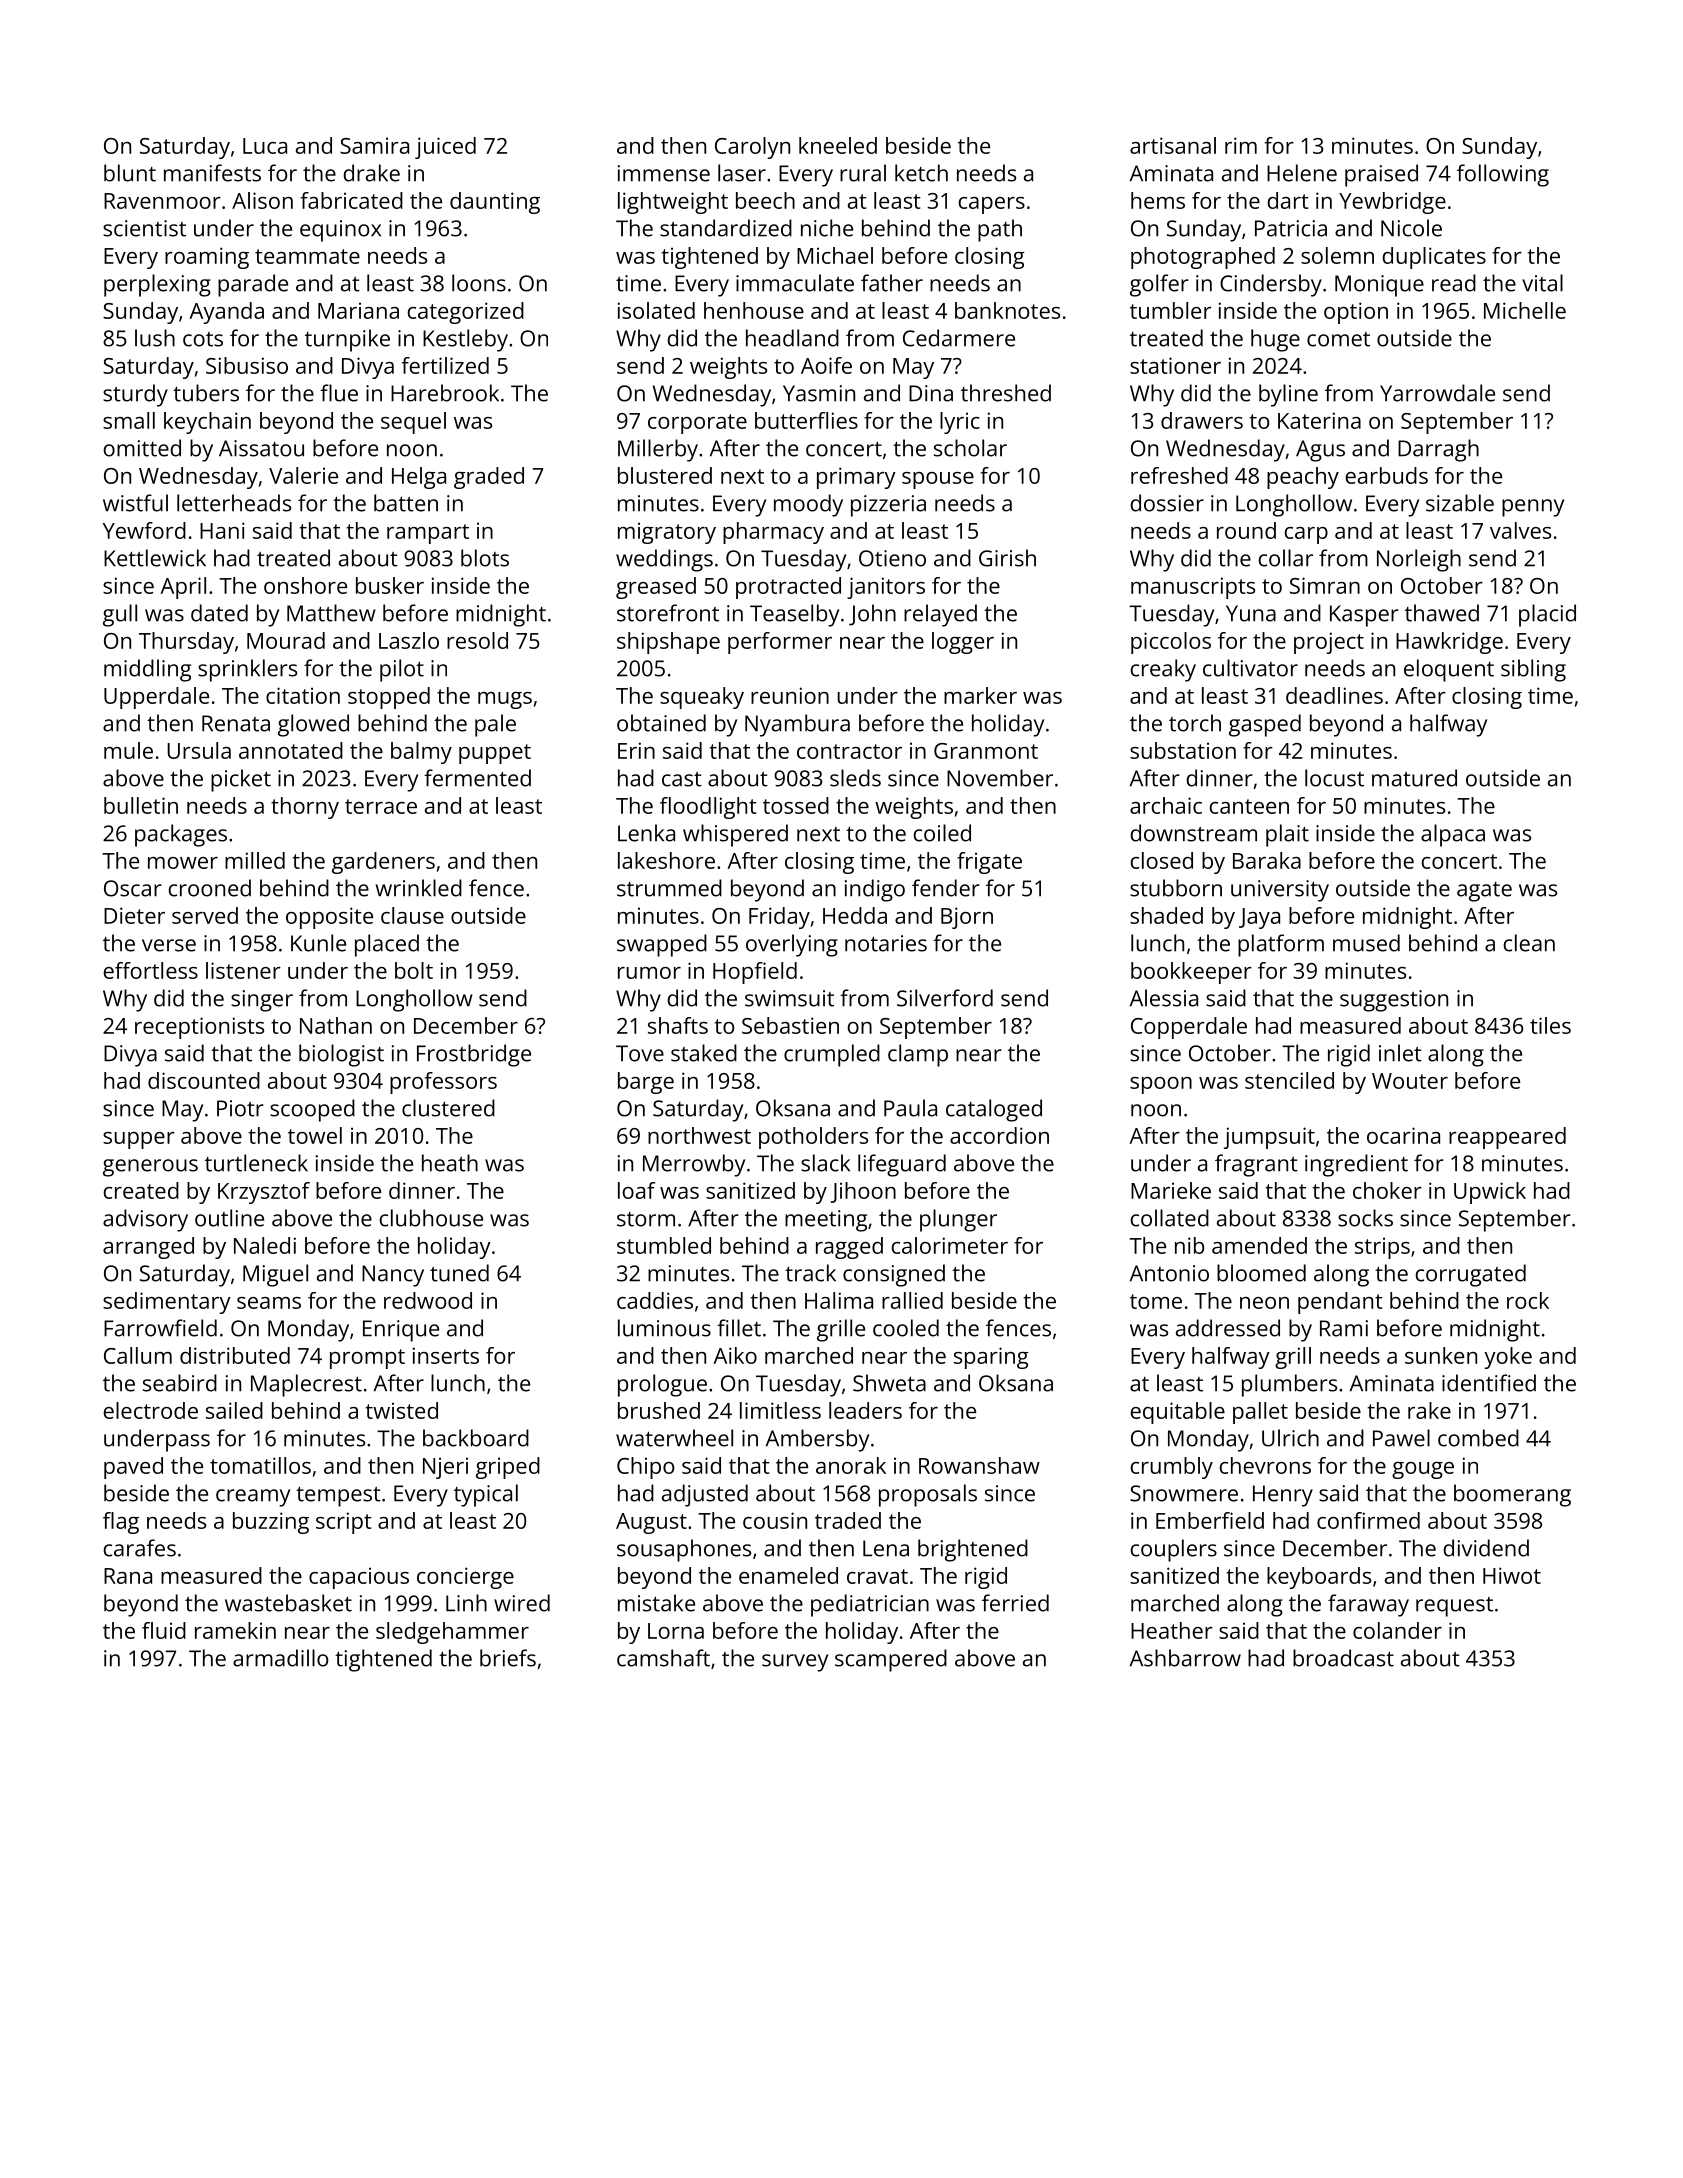 The height and width of the image is (2178, 1683). I want to click on kneeled, so click(838, 145).
